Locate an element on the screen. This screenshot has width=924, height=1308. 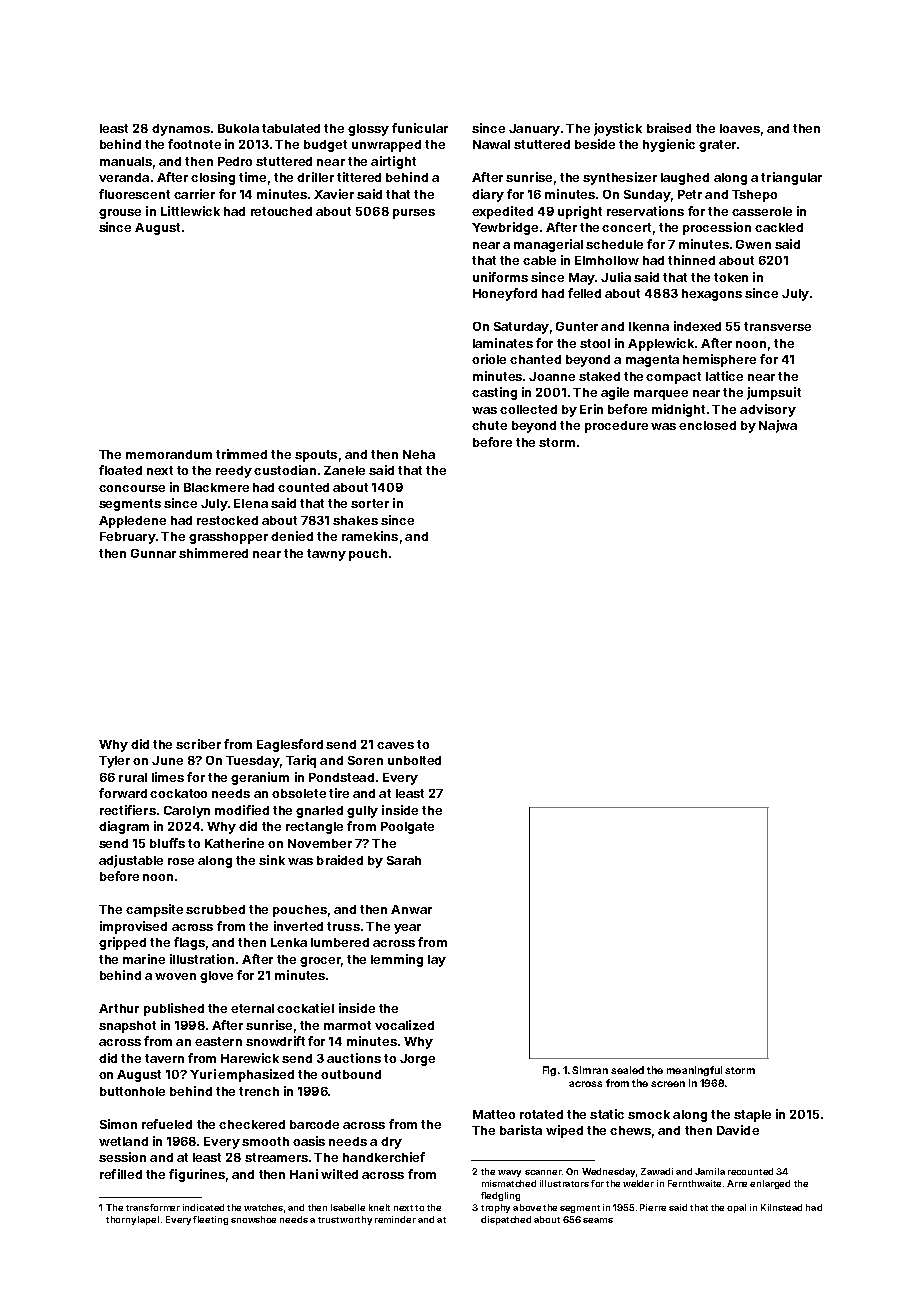
lay is located at coordinates (437, 961).
